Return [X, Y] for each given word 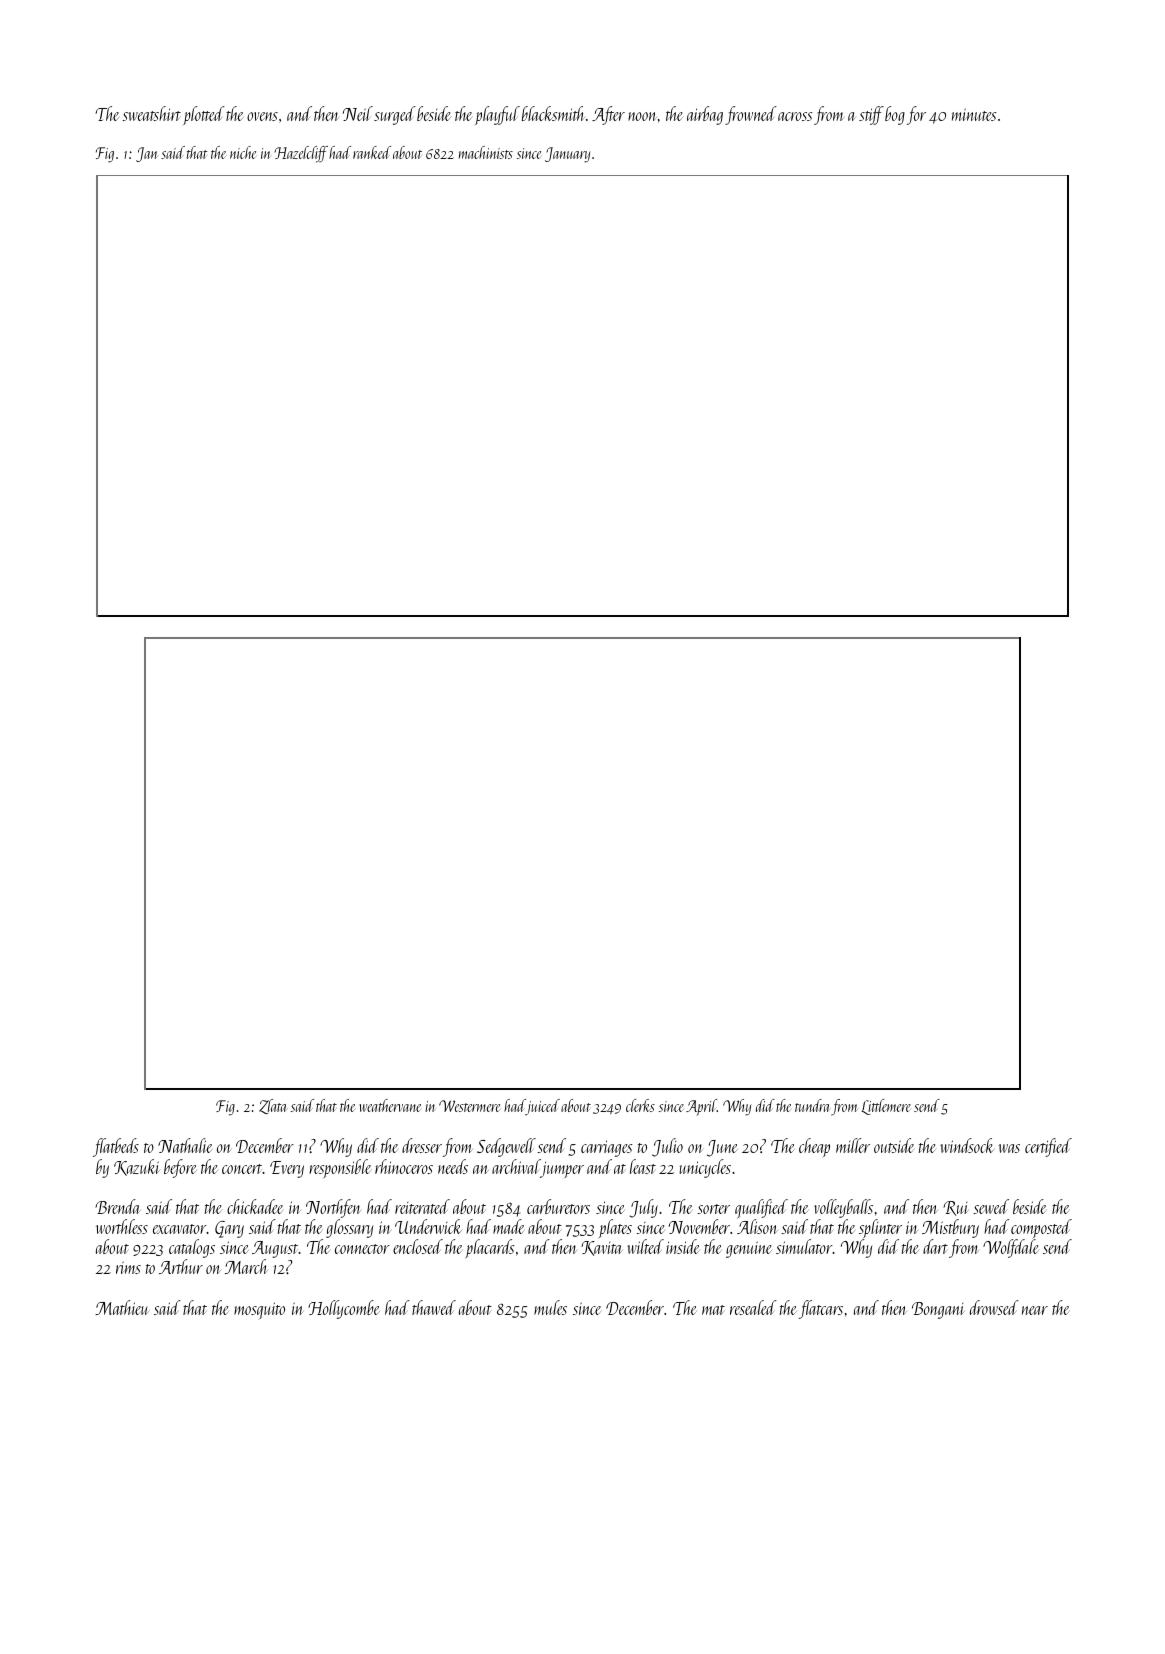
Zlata [273, 1106]
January [567, 155]
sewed [991, 1206]
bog [895, 115]
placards [490, 1248]
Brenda [117, 1206]
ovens [262, 116]
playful [497, 115]
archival [516, 1168]
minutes [974, 114]
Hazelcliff [301, 154]
